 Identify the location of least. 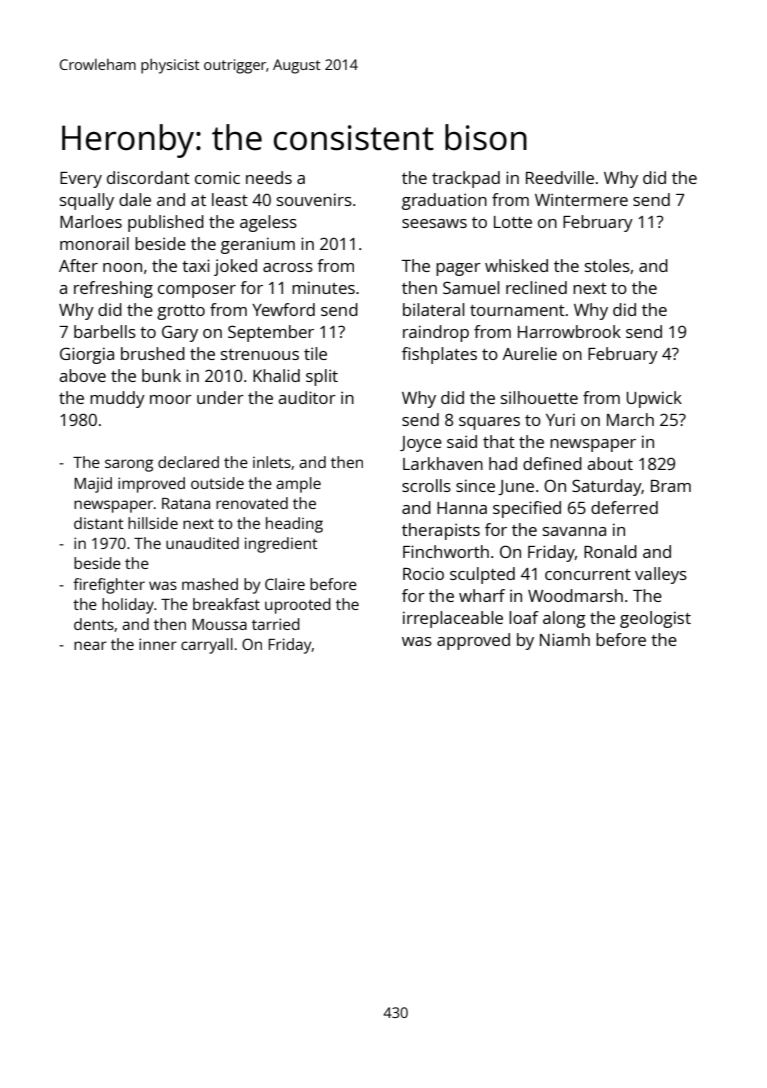
(230, 199).
